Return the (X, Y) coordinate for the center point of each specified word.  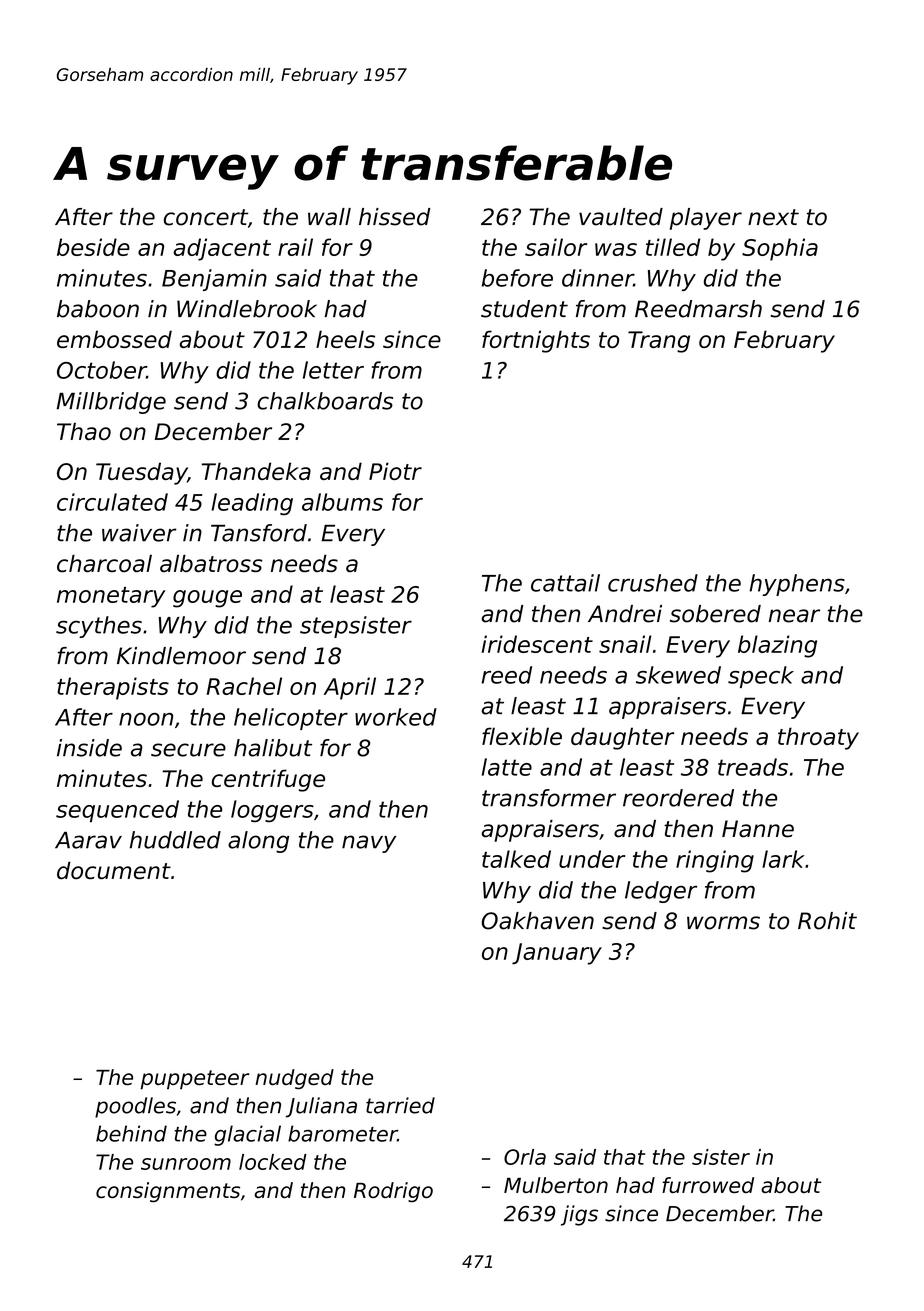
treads (753, 767)
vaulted (621, 217)
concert (206, 217)
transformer (549, 798)
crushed (653, 583)
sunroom (186, 1164)
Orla (525, 1157)
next (773, 217)
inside (89, 748)
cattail (565, 583)
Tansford (259, 533)
